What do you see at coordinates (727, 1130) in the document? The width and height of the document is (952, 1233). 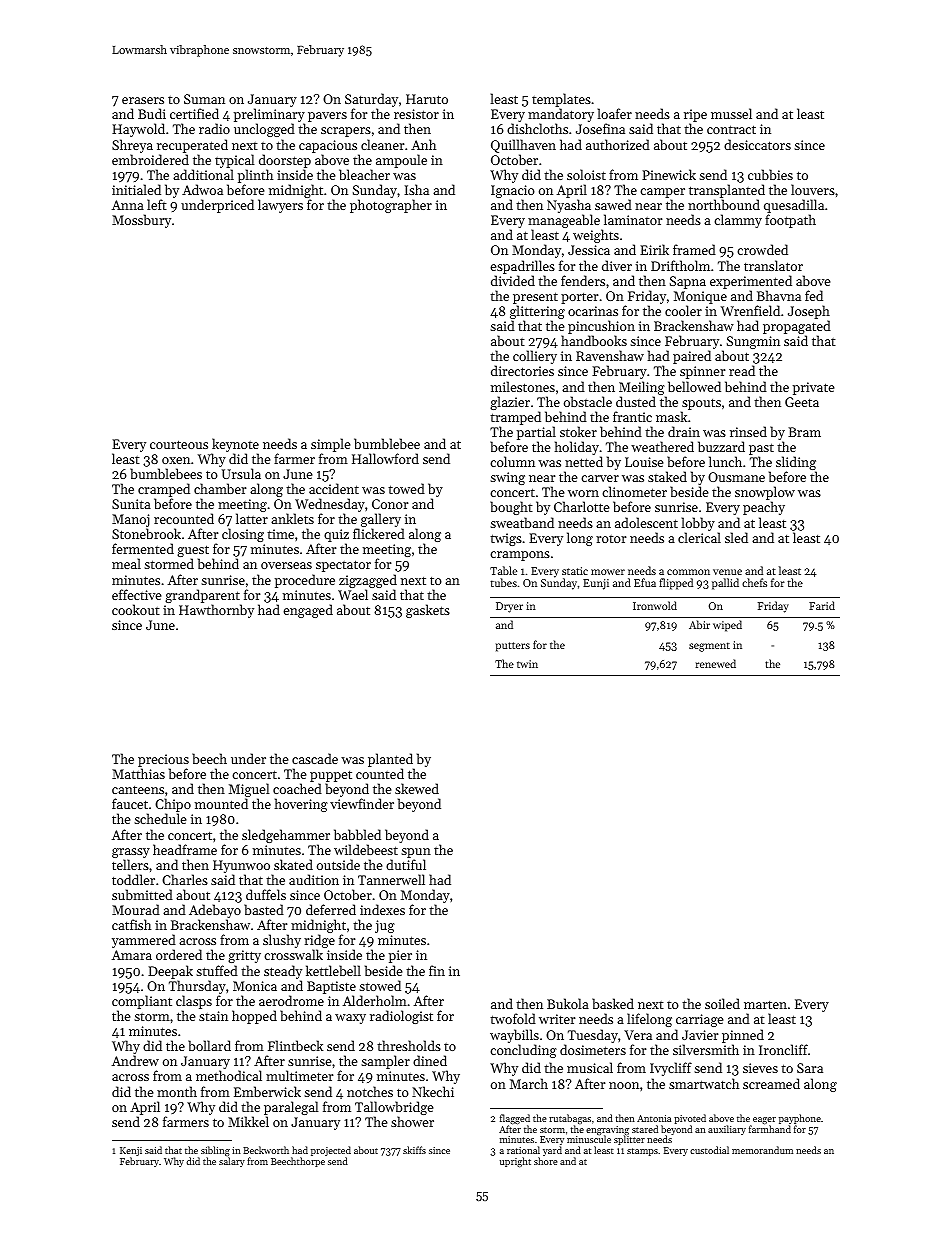 I see `auxiliary` at bounding box center [727, 1130].
